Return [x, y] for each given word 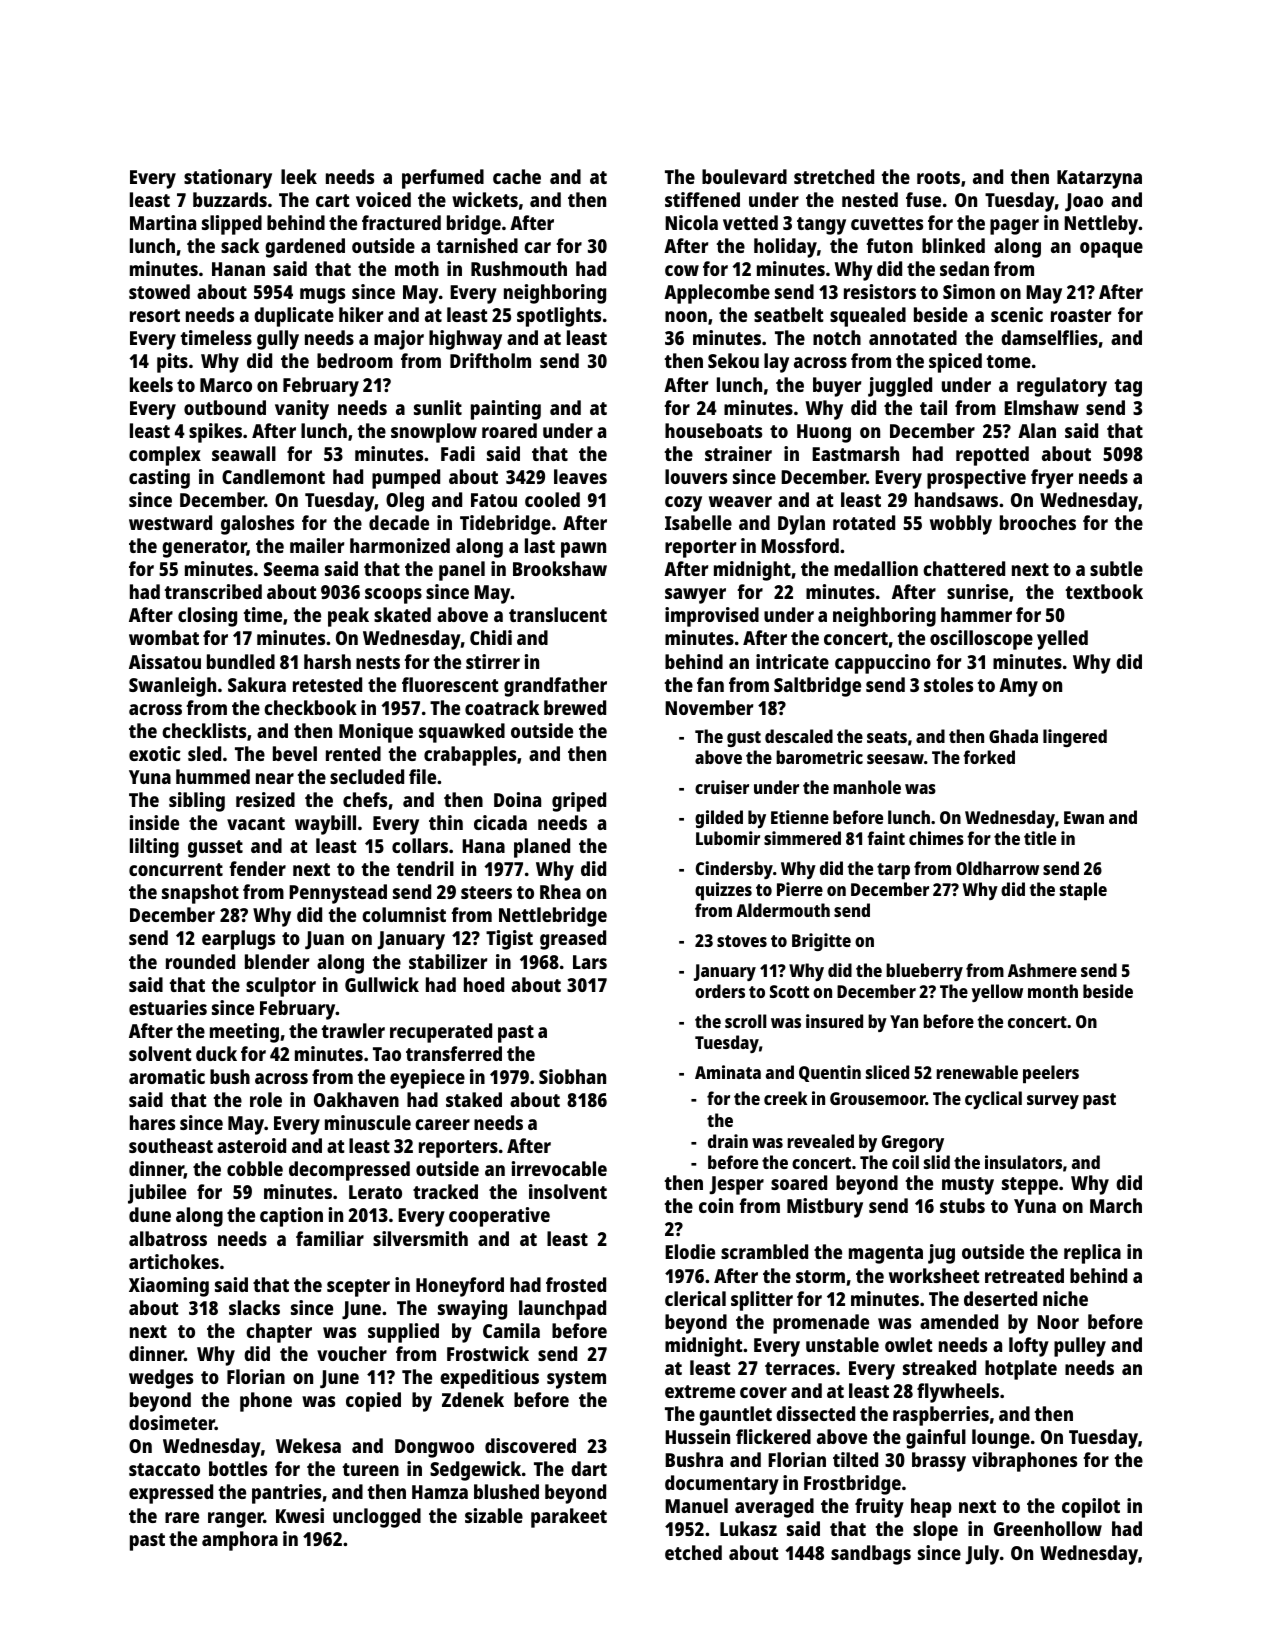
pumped [406, 479]
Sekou [733, 360]
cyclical [993, 1100]
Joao [1084, 202]
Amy [1018, 687]
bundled [241, 661]
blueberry [924, 972]
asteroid [251, 1145]
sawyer [695, 596]
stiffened [702, 199]
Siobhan [572, 1076]
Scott [789, 991]
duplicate [294, 317]
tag [1128, 388]
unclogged [377, 1518]
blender [277, 961]
